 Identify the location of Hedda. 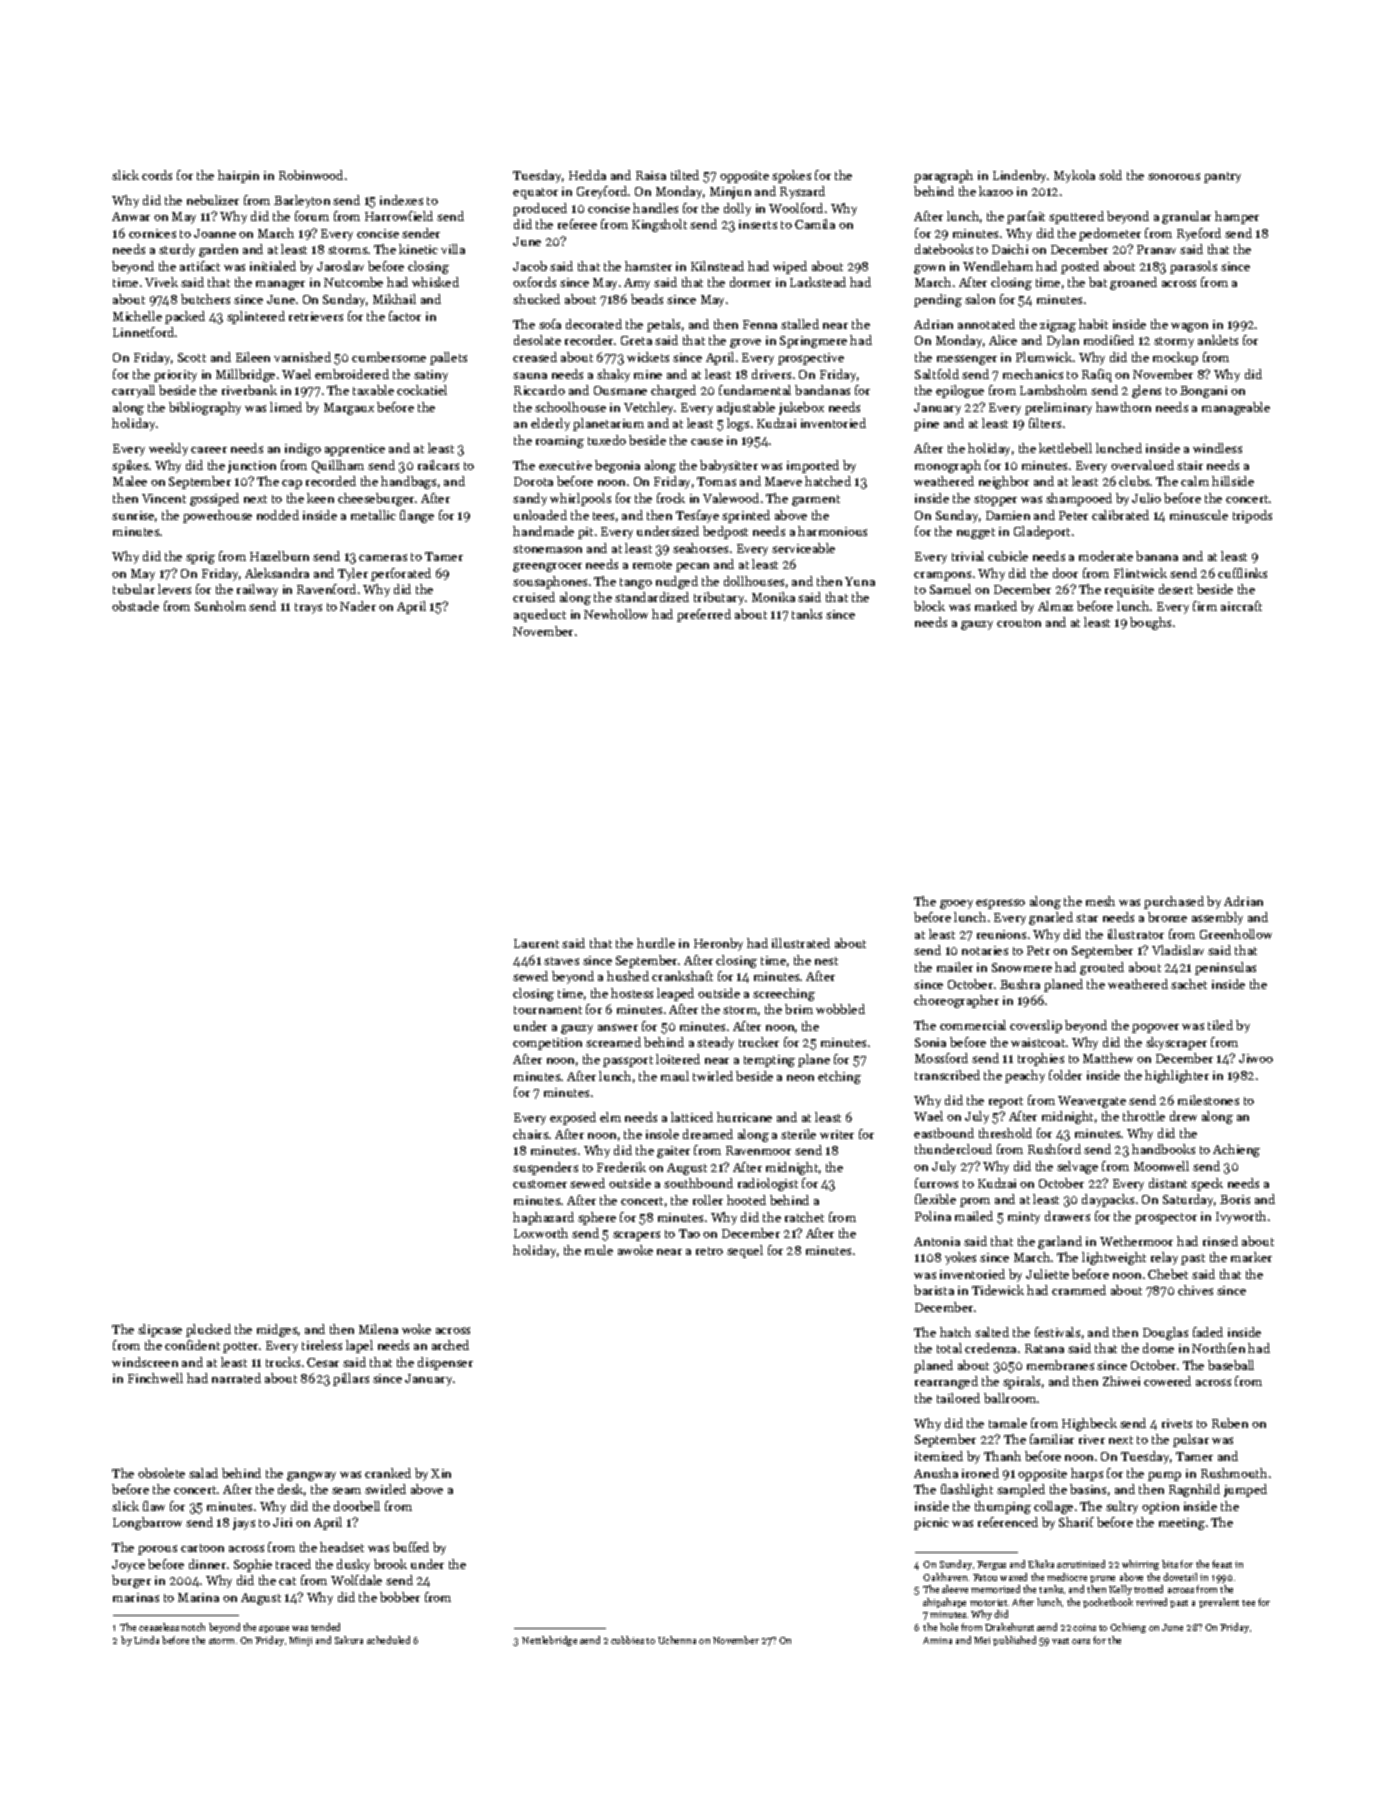
(587, 175).
